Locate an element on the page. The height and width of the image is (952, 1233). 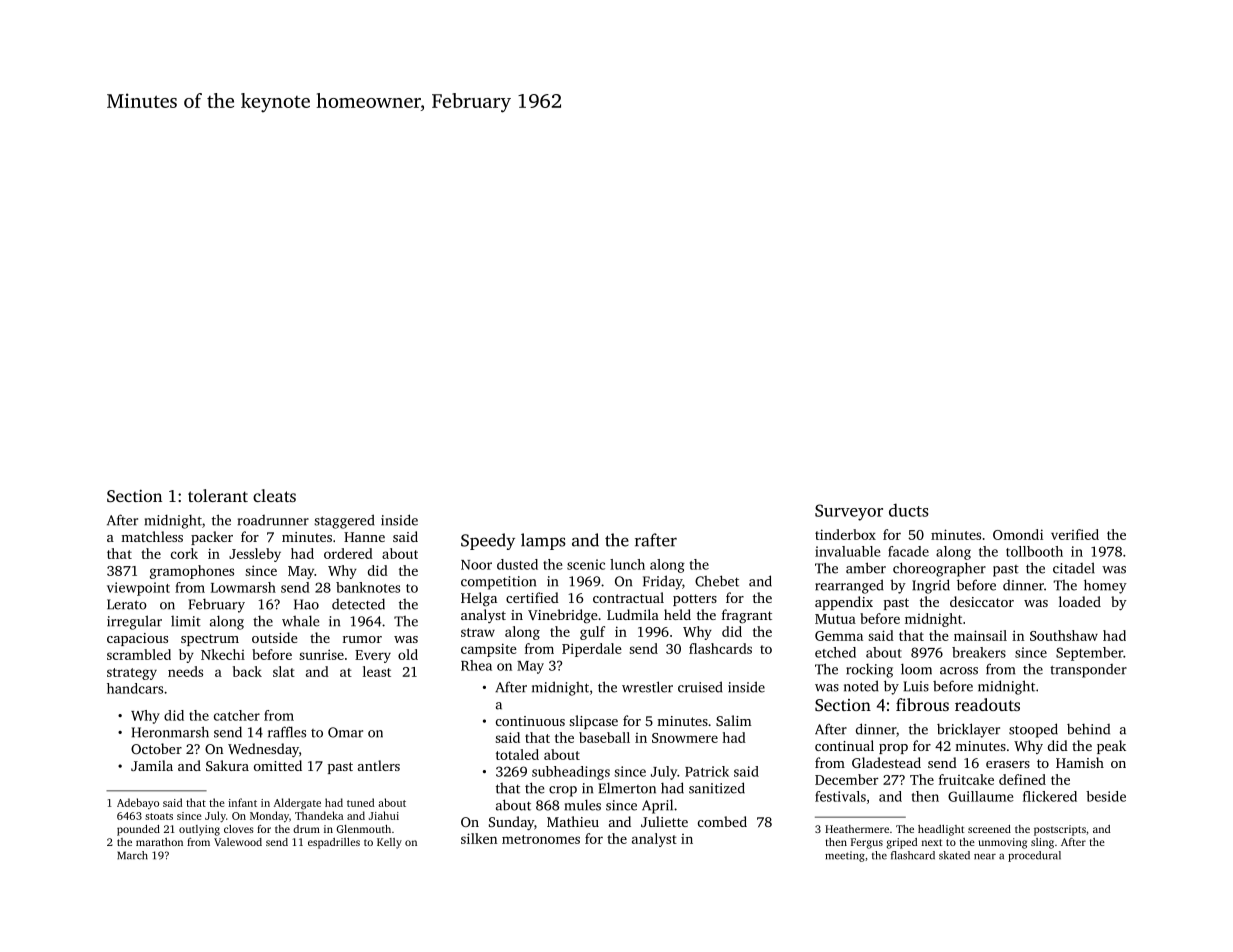
Guillaume is located at coordinates (981, 796).
